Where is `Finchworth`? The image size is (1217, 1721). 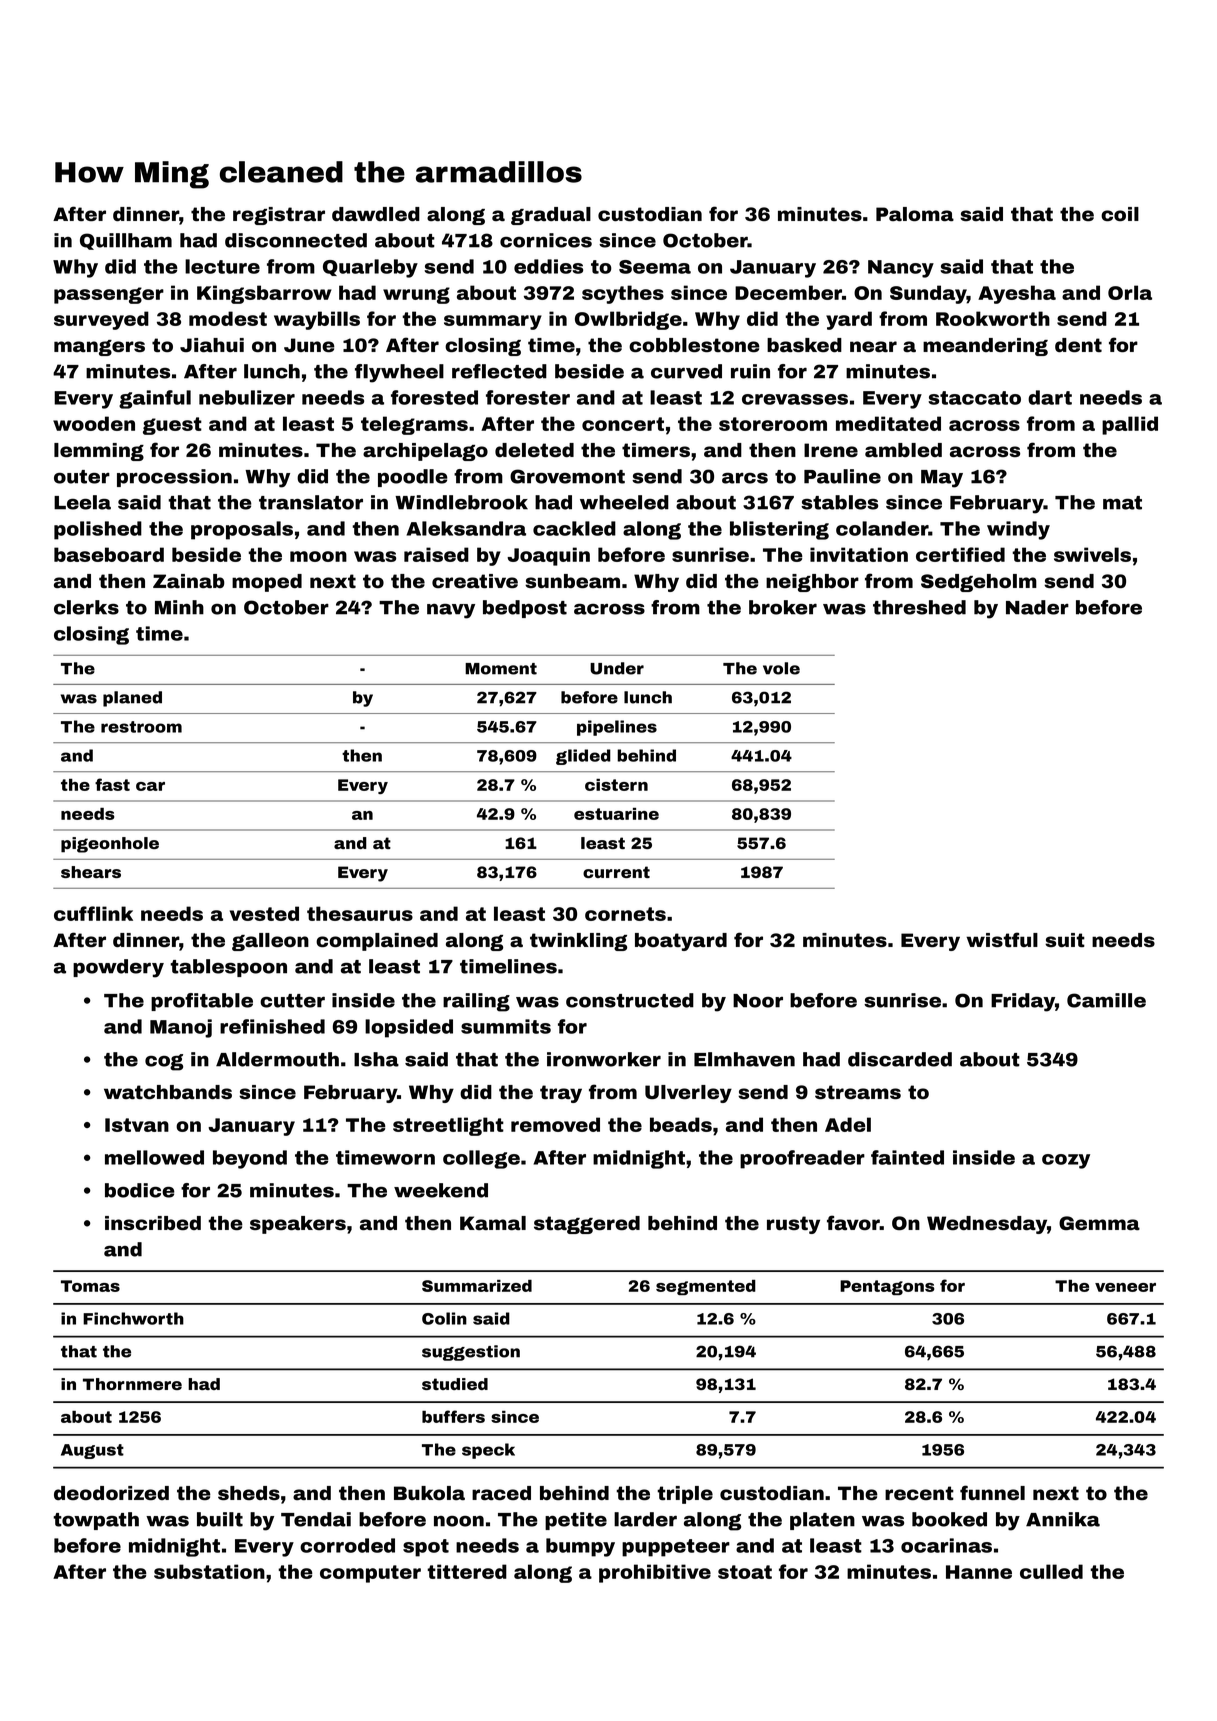
Finchworth is located at coordinates (133, 1318).
